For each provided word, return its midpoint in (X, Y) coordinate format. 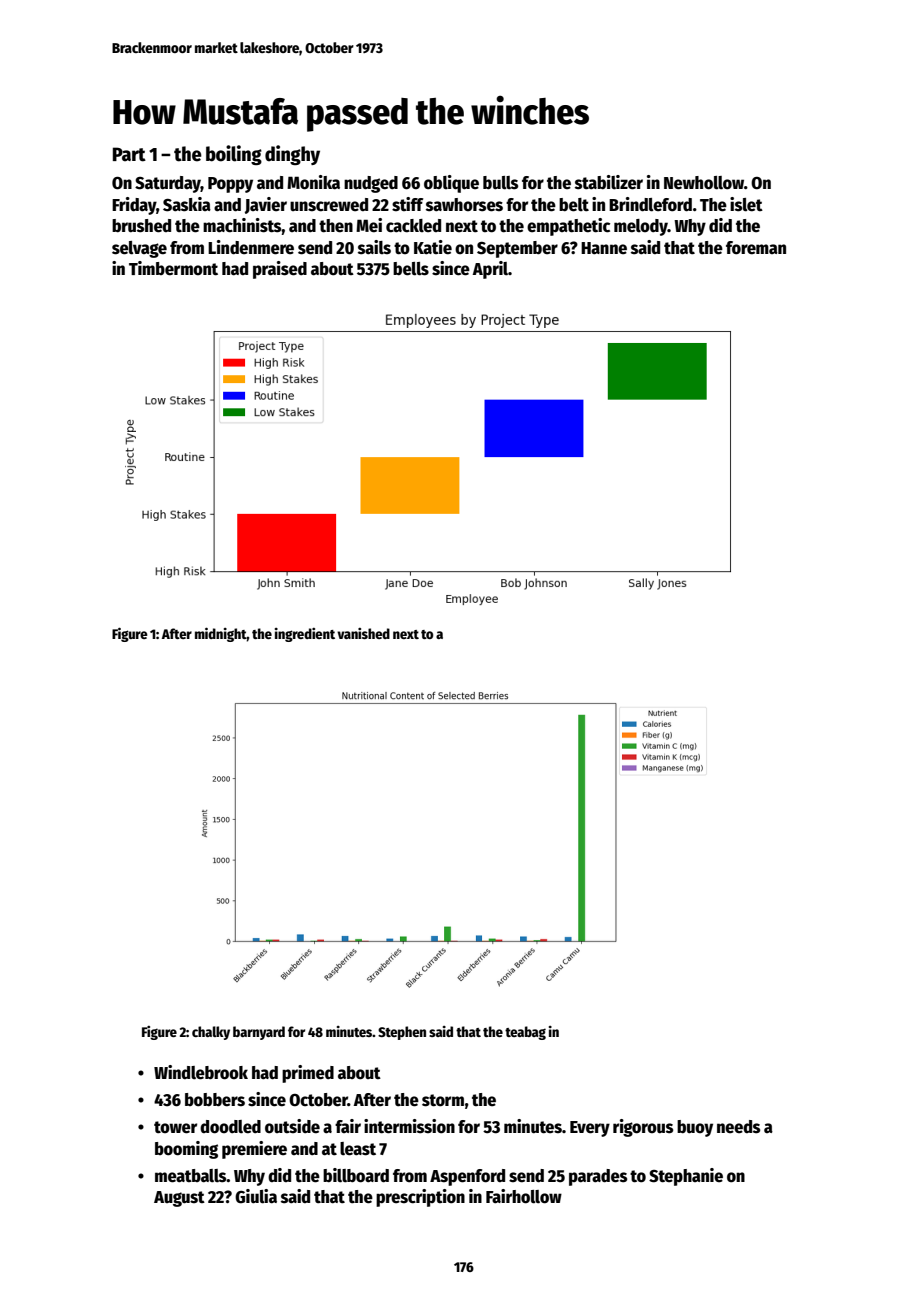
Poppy (230, 185)
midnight (221, 634)
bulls (500, 183)
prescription (420, 1198)
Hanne (604, 248)
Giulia (256, 1196)
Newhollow (704, 183)
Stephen (402, 1033)
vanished (363, 633)
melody (641, 227)
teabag (525, 1033)
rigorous (643, 1128)
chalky (211, 1033)
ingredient (305, 635)
